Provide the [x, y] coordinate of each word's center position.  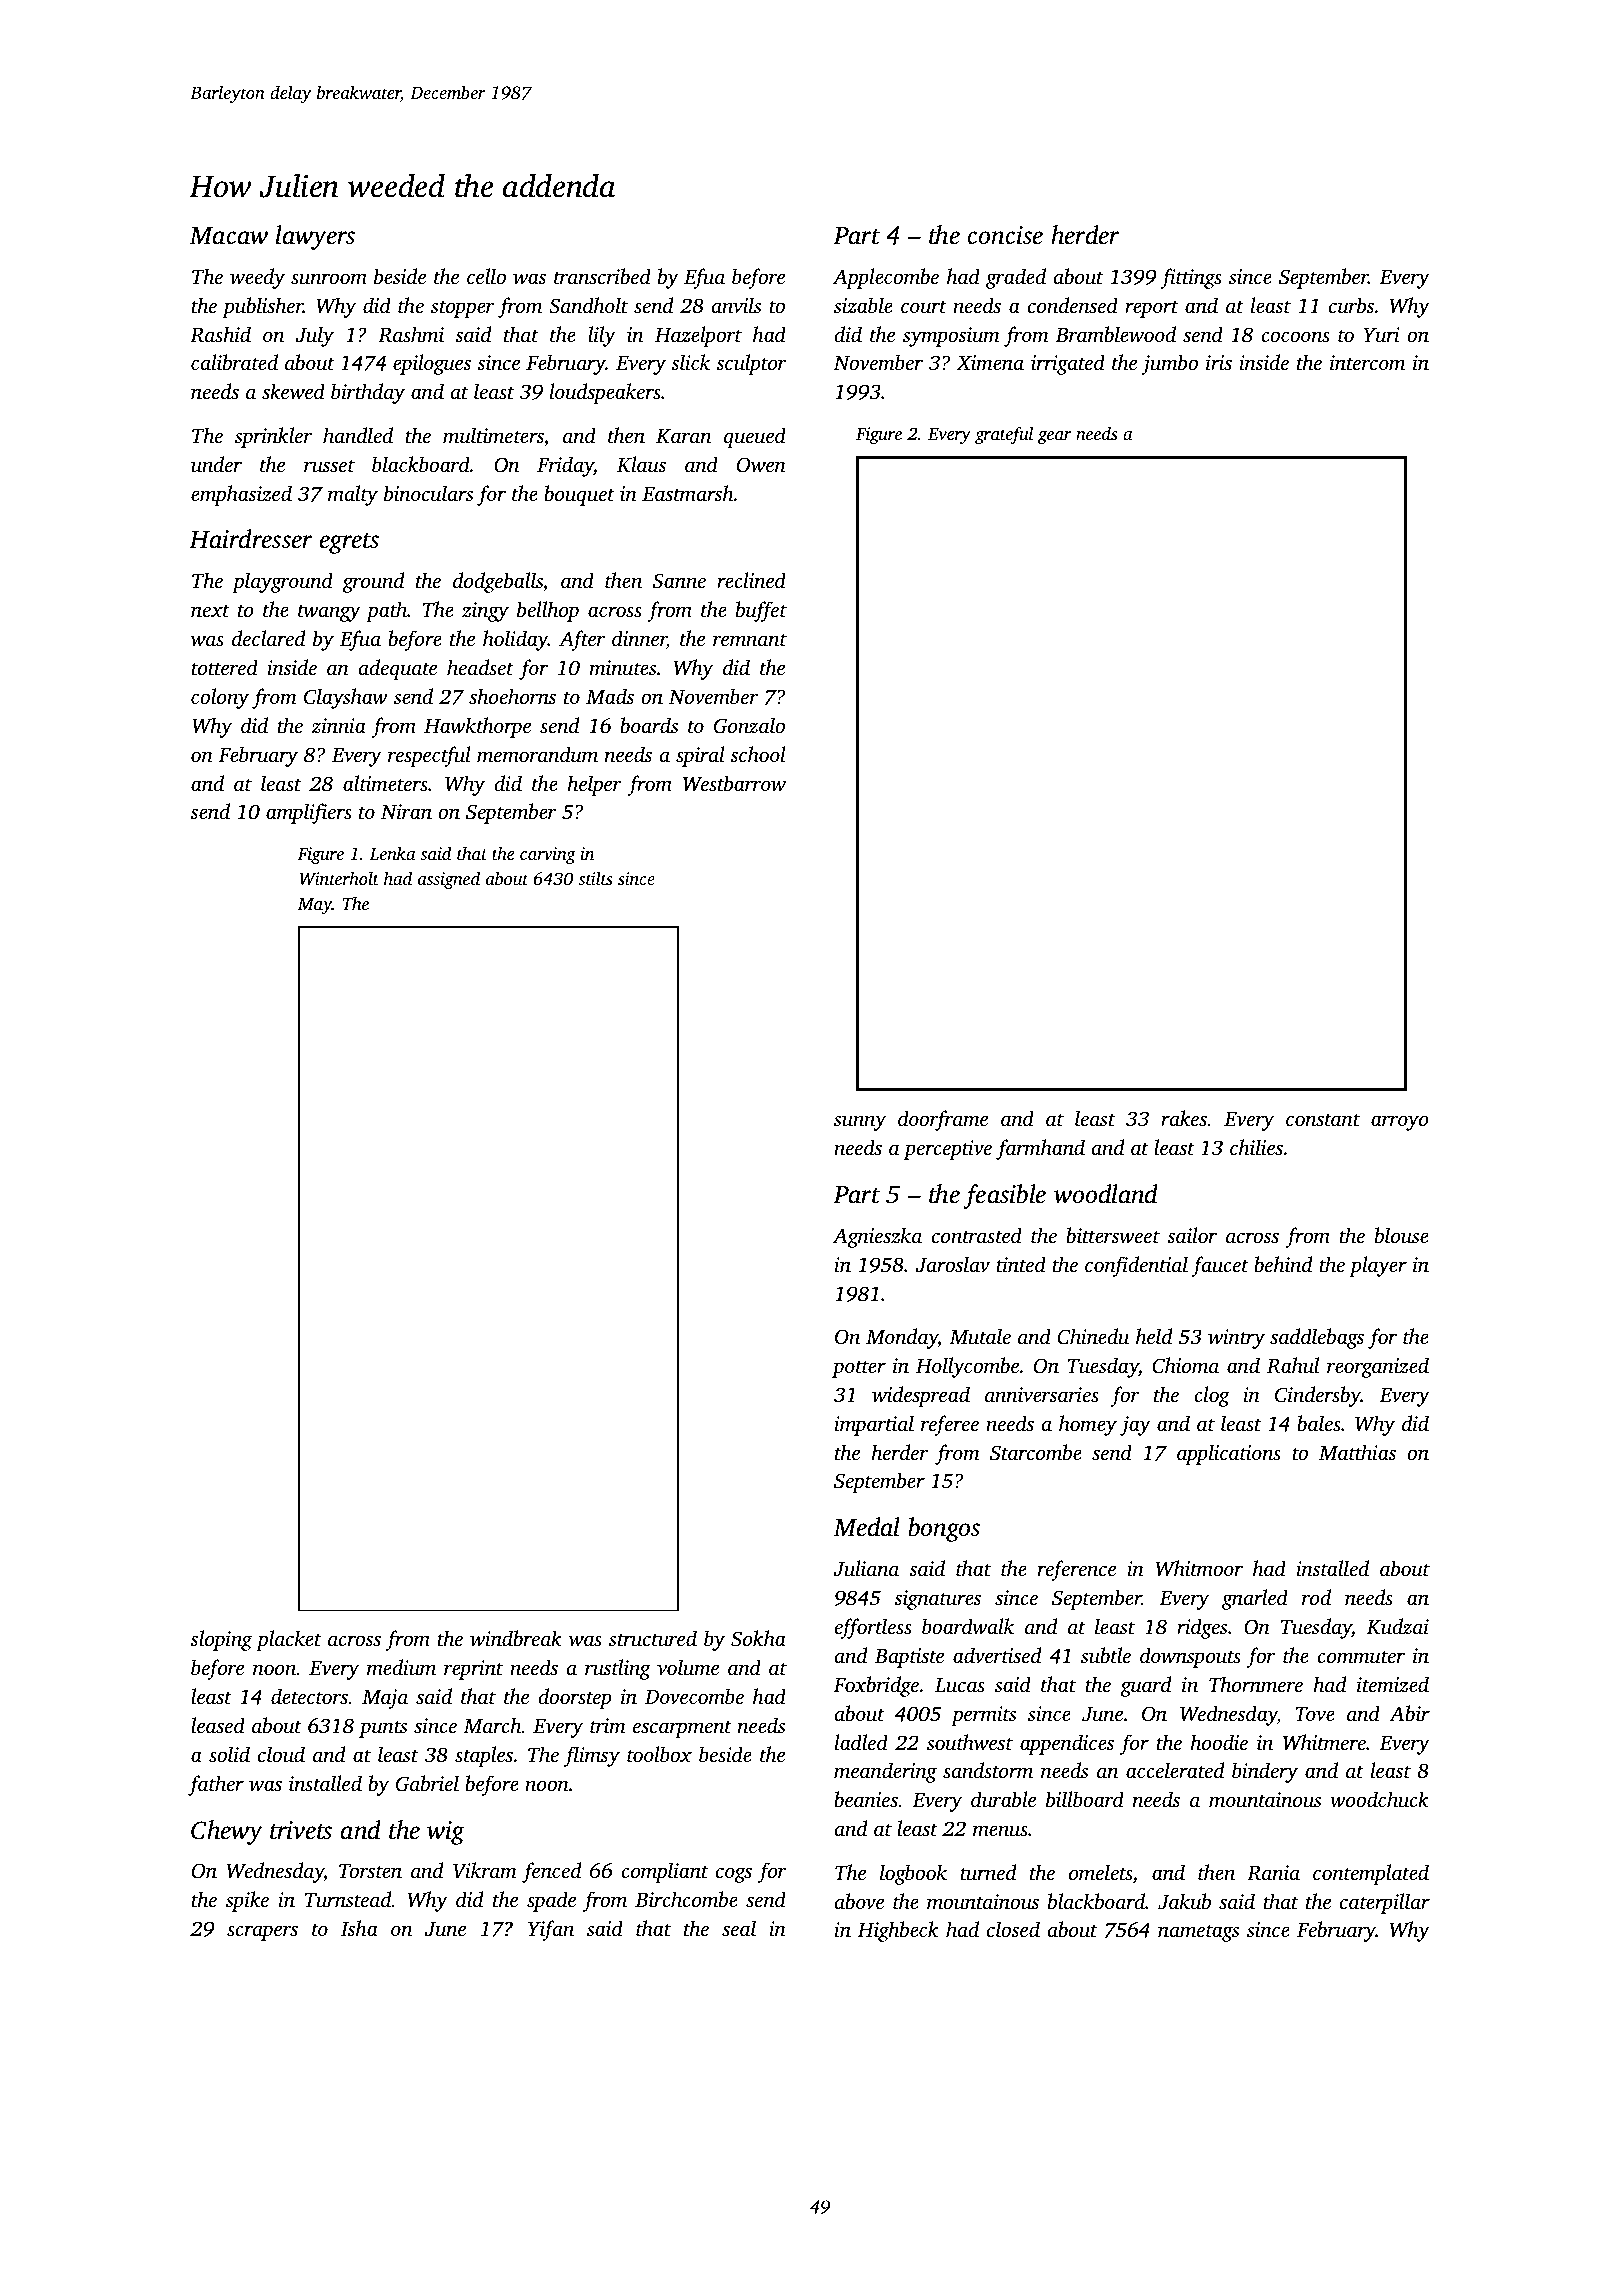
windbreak [516, 1638]
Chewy [227, 1832]
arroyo [1400, 1123]
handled [358, 435]
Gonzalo [749, 725]
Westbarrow [734, 783]
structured [653, 1638]
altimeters [385, 783]
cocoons [1295, 336]
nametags [1198, 1933]
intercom [1367, 362]
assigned [449, 880]
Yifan [551, 1930]
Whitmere [1324, 1742]
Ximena [990, 362]
